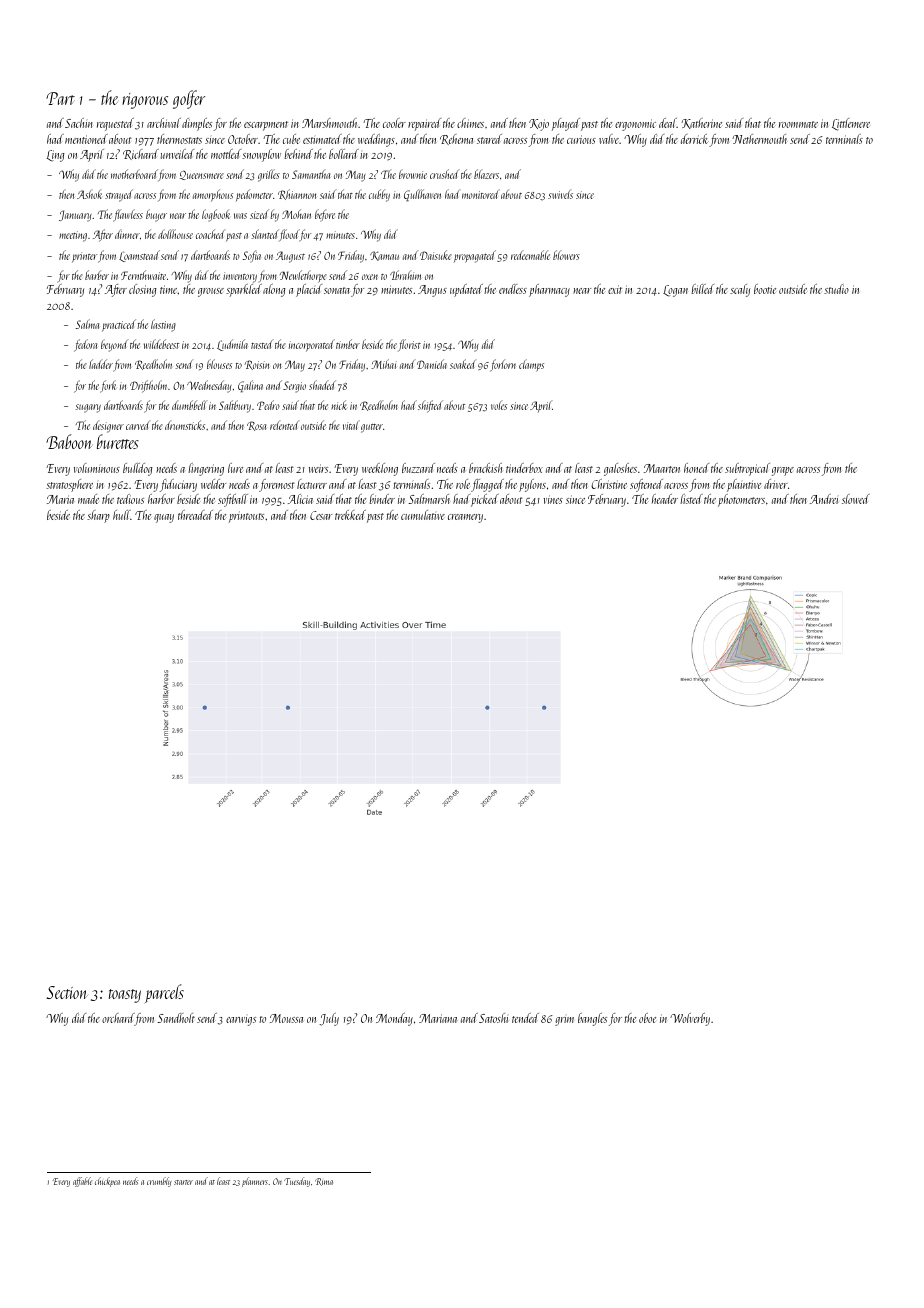 The width and height of the screenshot is (924, 1308). Describe the element at coordinates (164, 518) in the screenshot. I see `quay` at that location.
